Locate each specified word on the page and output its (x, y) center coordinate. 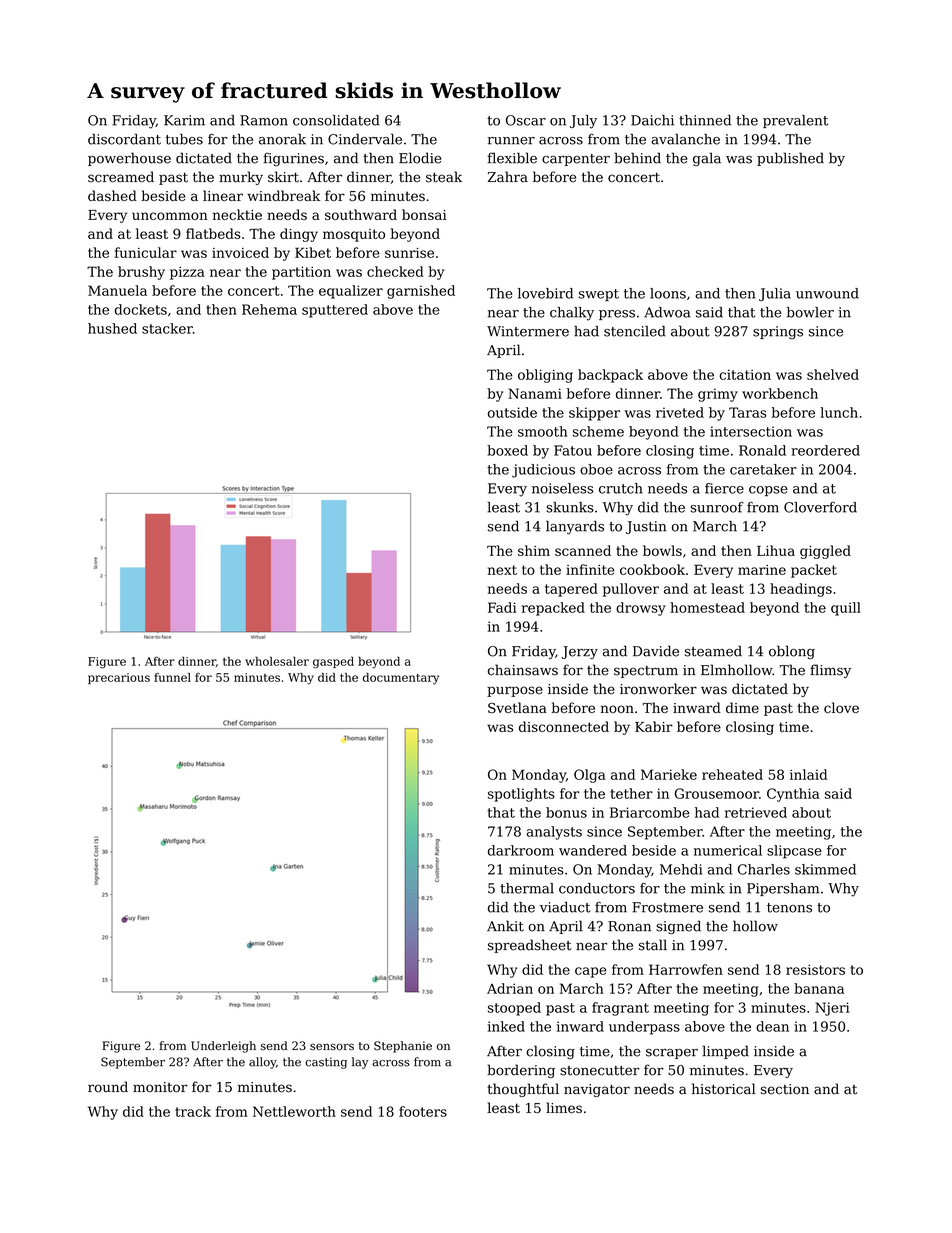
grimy (718, 395)
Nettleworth (294, 1111)
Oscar (526, 120)
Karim (184, 120)
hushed (112, 328)
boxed (507, 450)
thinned (705, 120)
